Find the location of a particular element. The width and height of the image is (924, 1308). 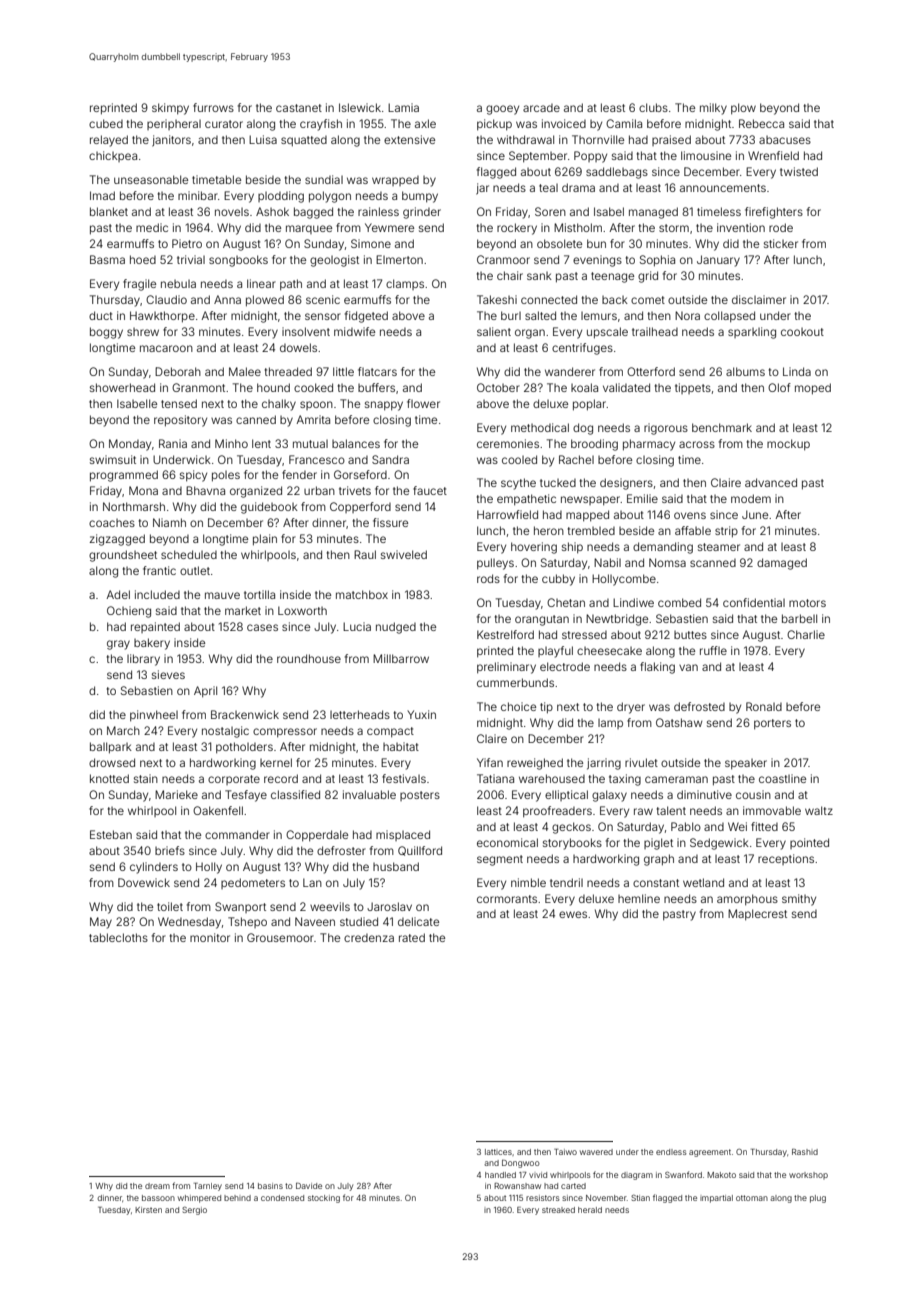

relayed is located at coordinates (109, 141).
